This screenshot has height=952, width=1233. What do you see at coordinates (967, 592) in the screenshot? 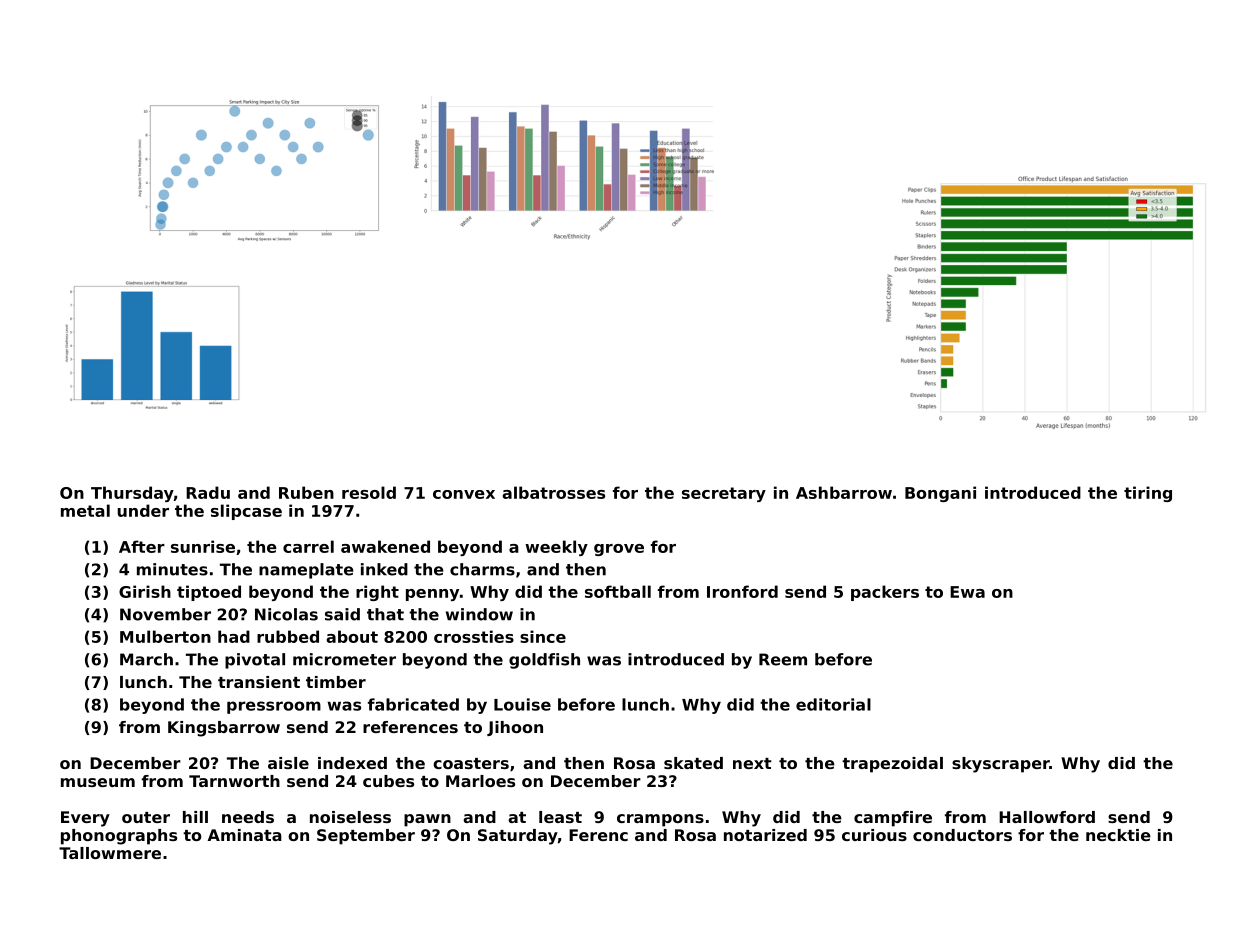
I see `Ewa` at bounding box center [967, 592].
